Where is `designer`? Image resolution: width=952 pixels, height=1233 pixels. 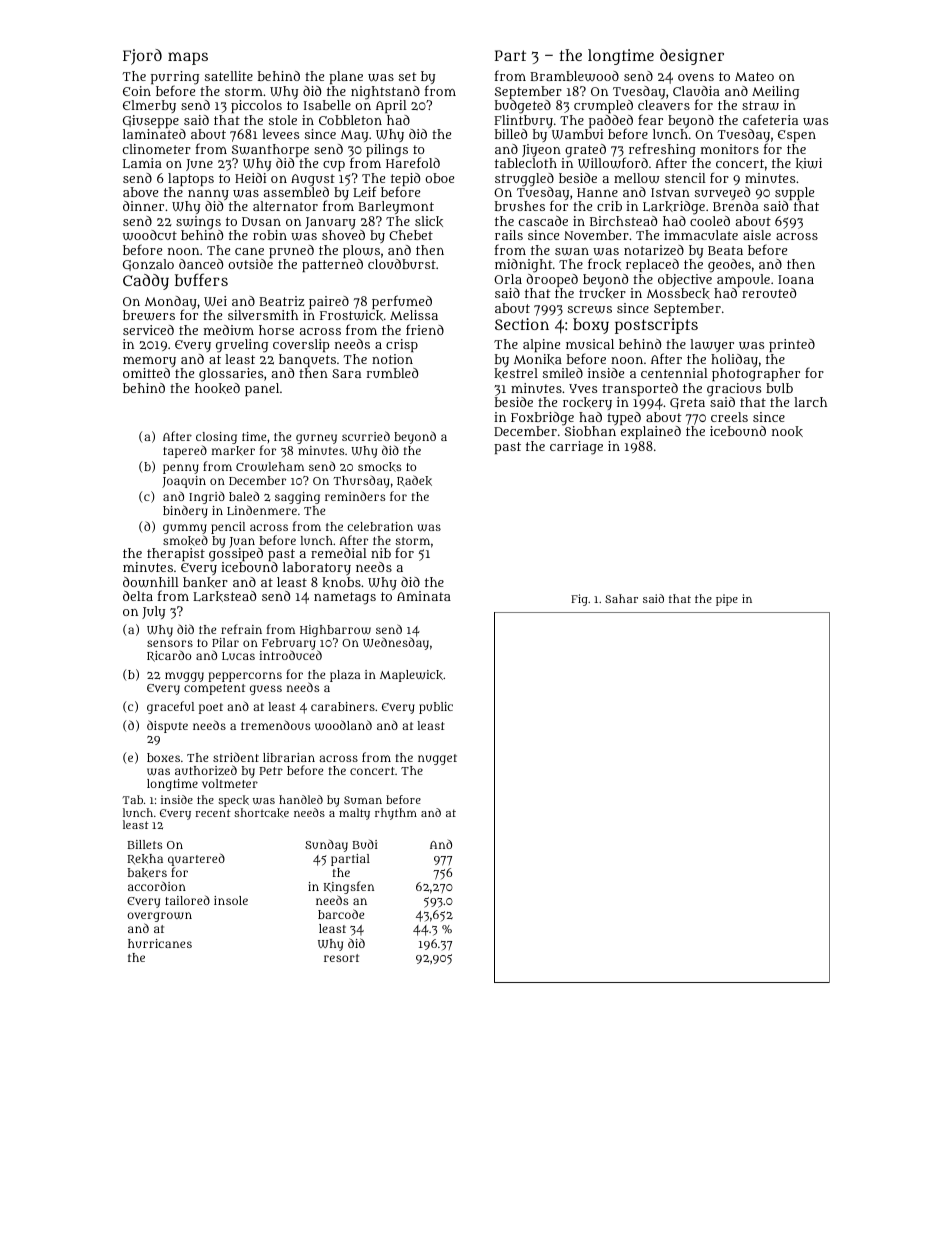
designer is located at coordinates (692, 57).
